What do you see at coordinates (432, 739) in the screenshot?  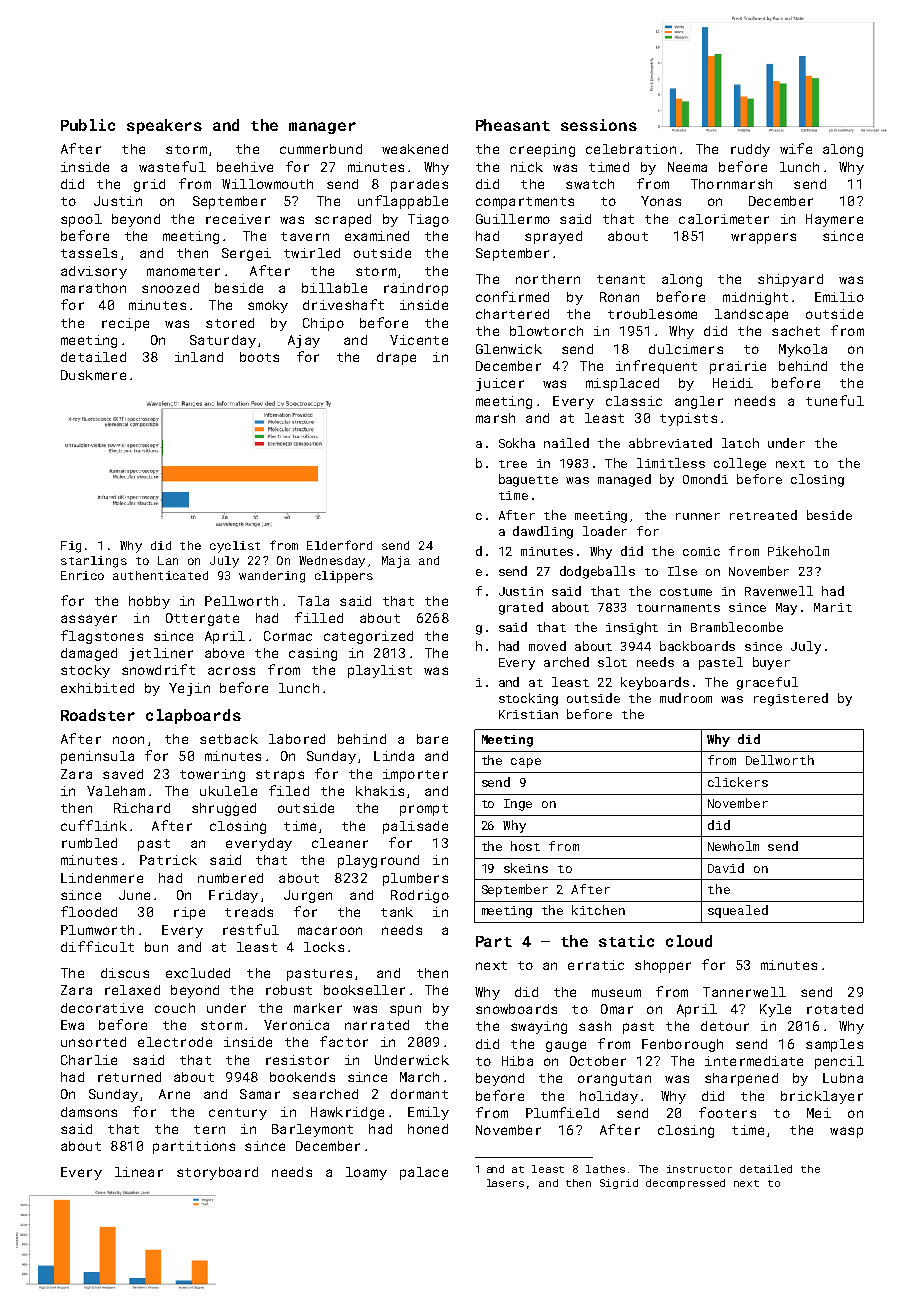 I see `bare` at bounding box center [432, 739].
